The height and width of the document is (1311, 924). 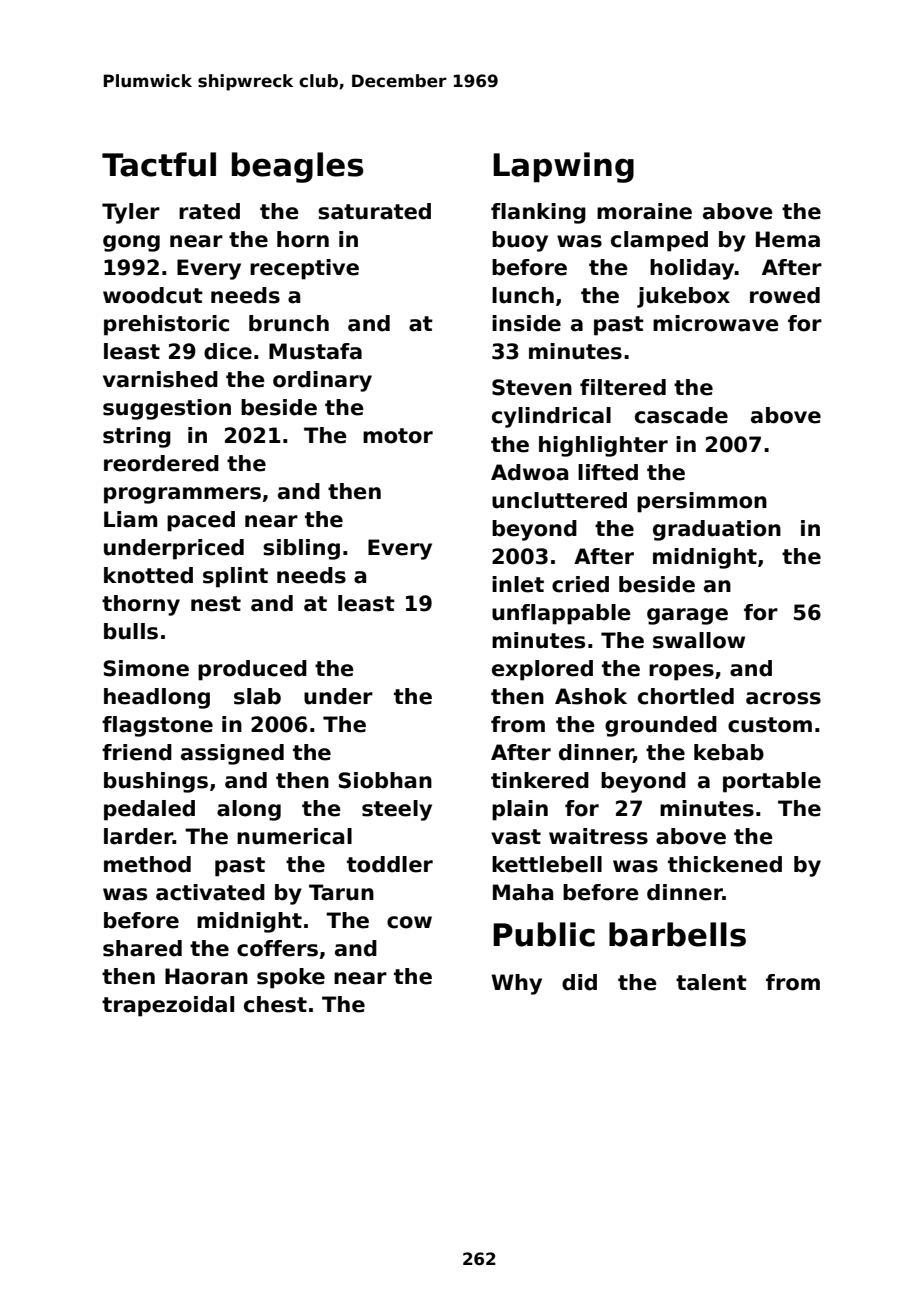 I want to click on Tactful, so click(x=159, y=164).
